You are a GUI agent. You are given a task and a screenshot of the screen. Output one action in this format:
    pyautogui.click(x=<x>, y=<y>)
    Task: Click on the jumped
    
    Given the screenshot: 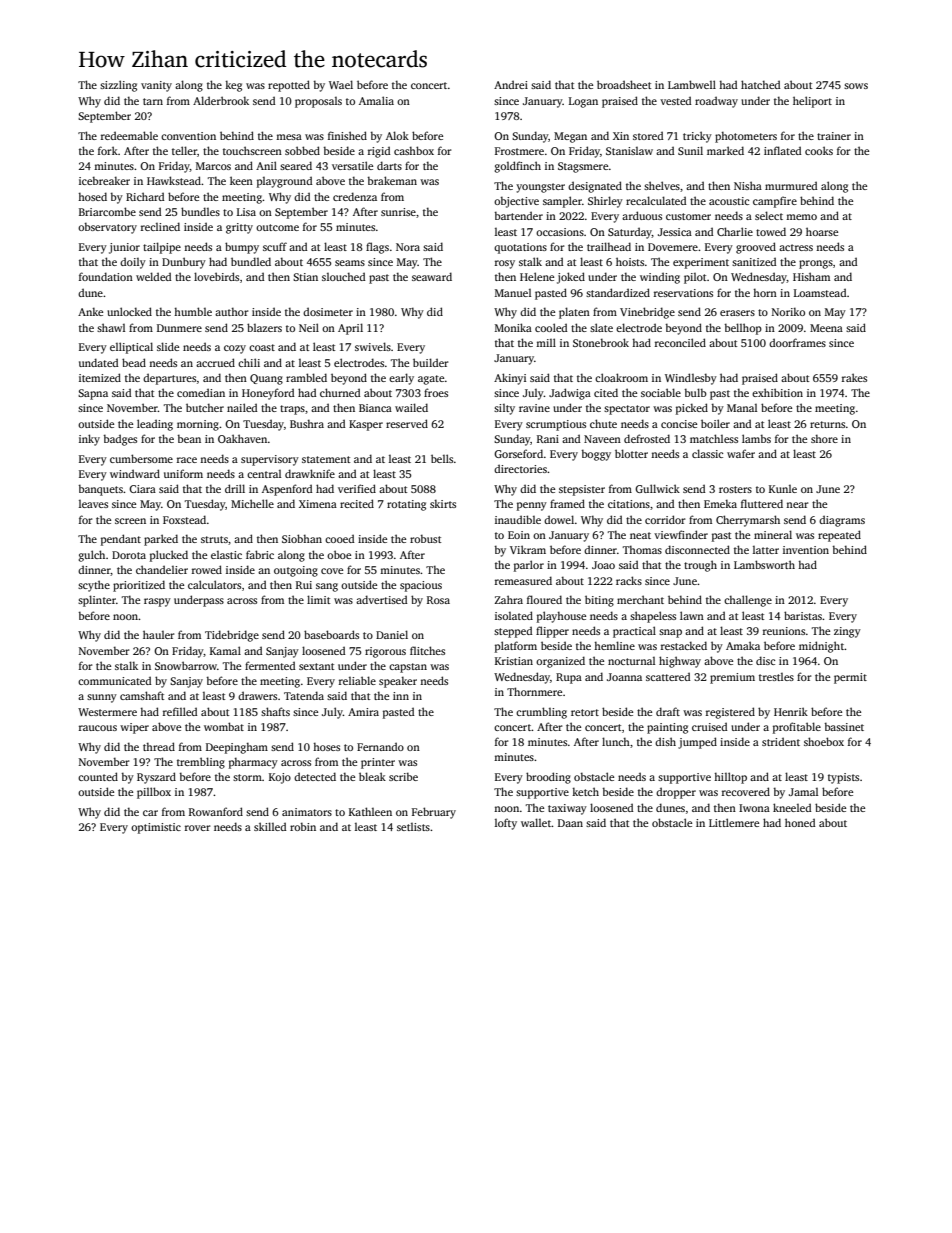 What is the action you would take?
    pyautogui.click(x=697, y=743)
